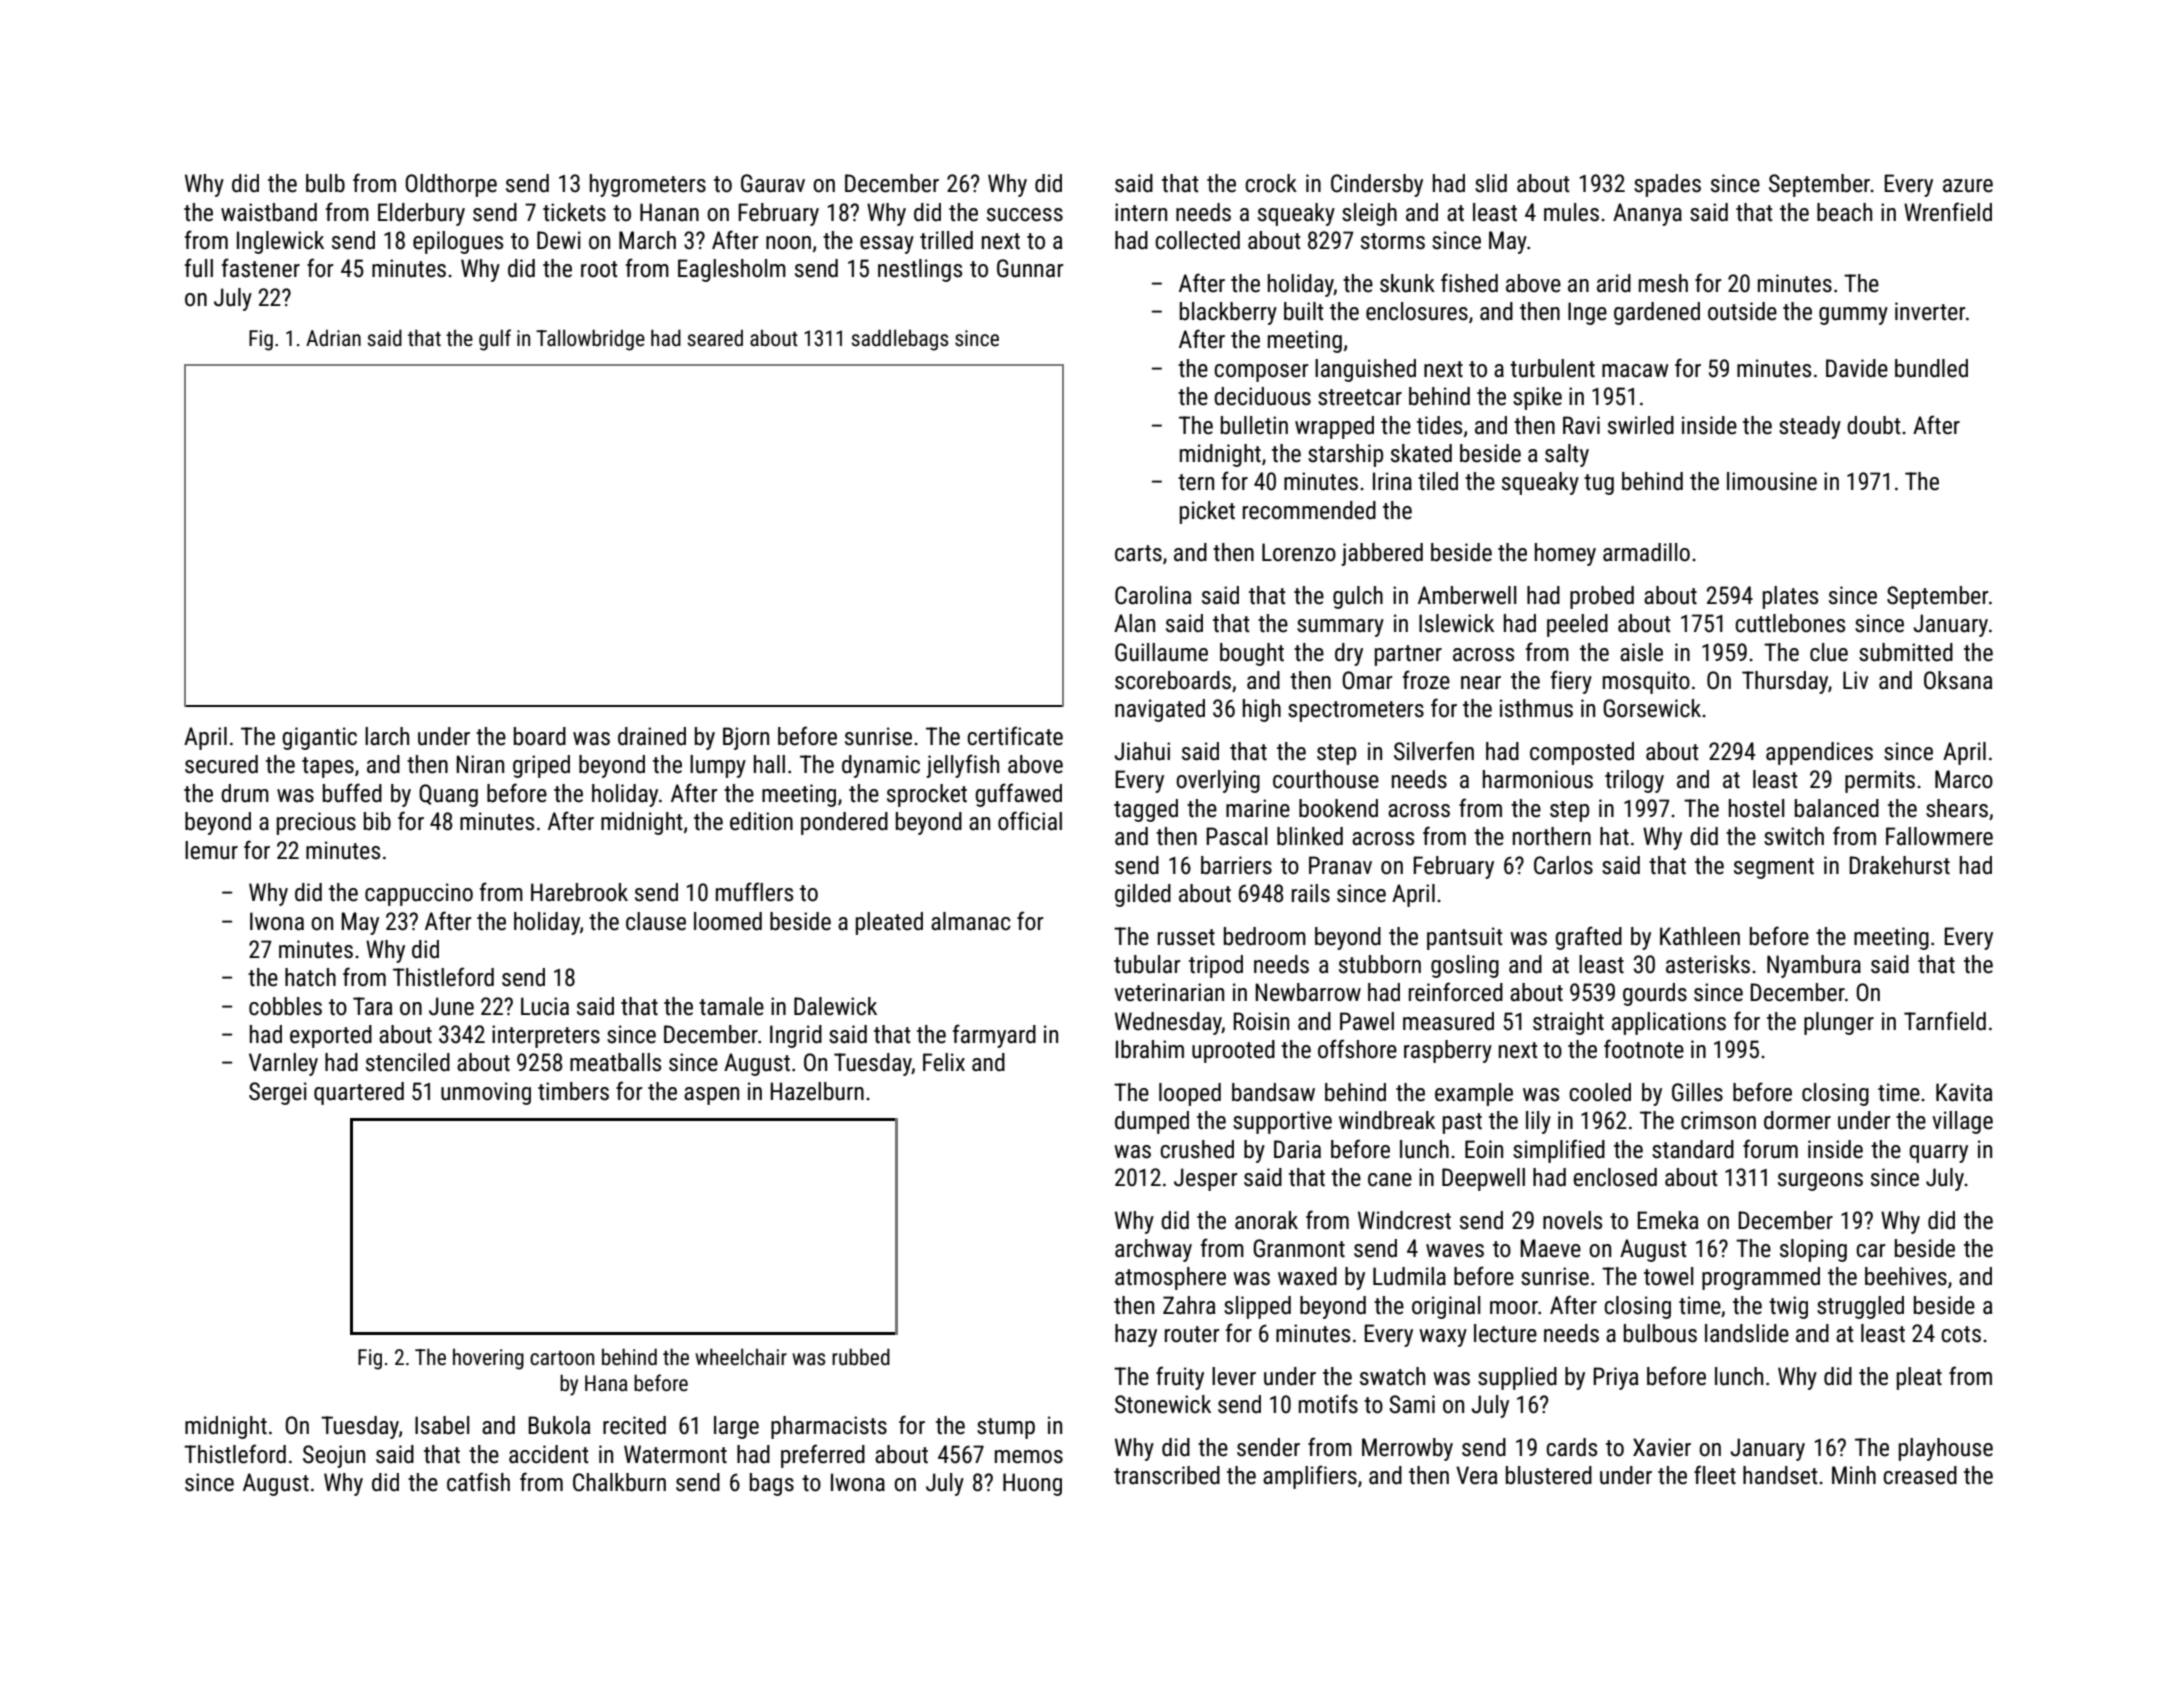  I want to click on Tallowbridge, so click(590, 340).
